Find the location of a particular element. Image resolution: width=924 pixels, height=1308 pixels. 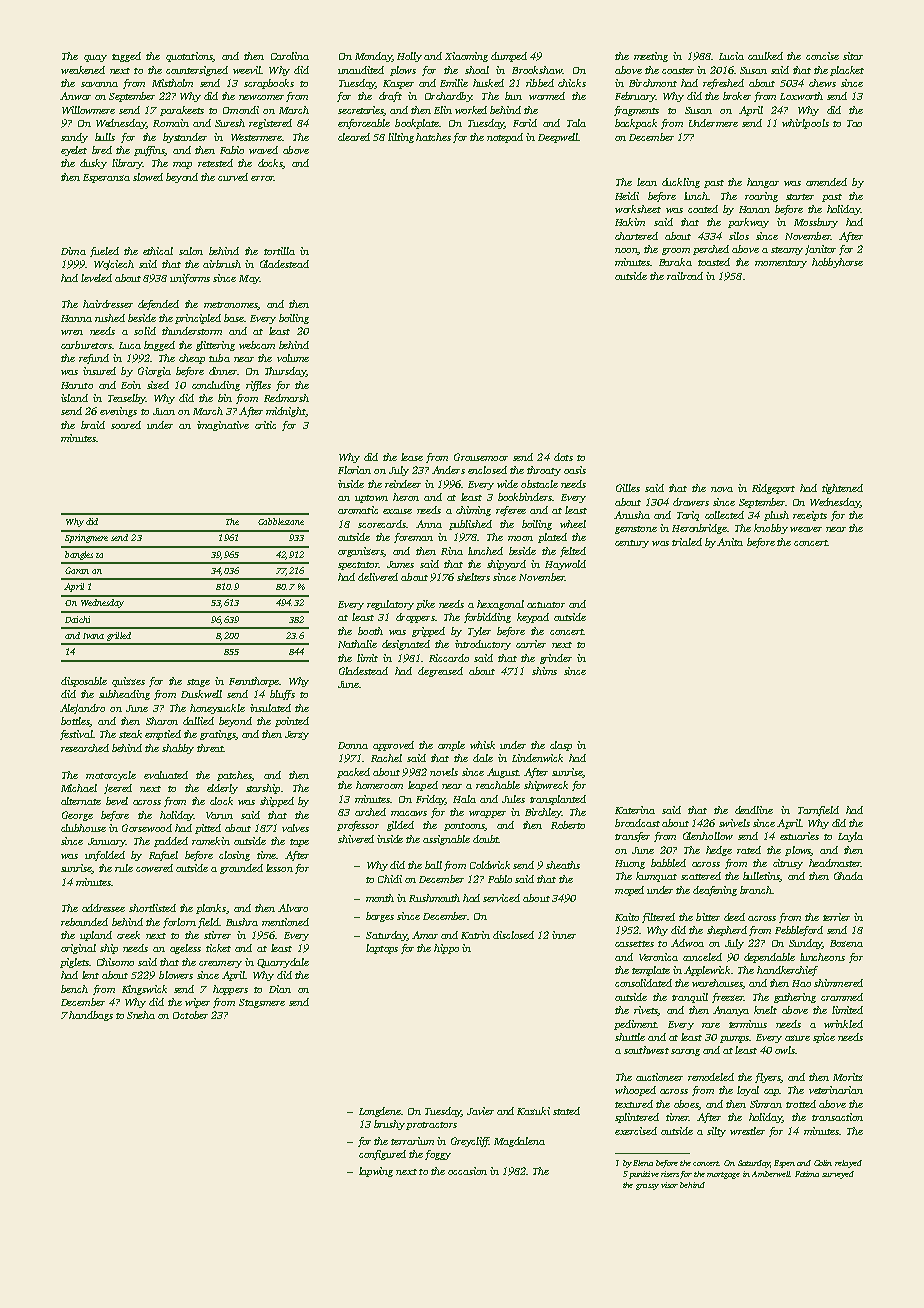

wheel is located at coordinates (573, 524).
